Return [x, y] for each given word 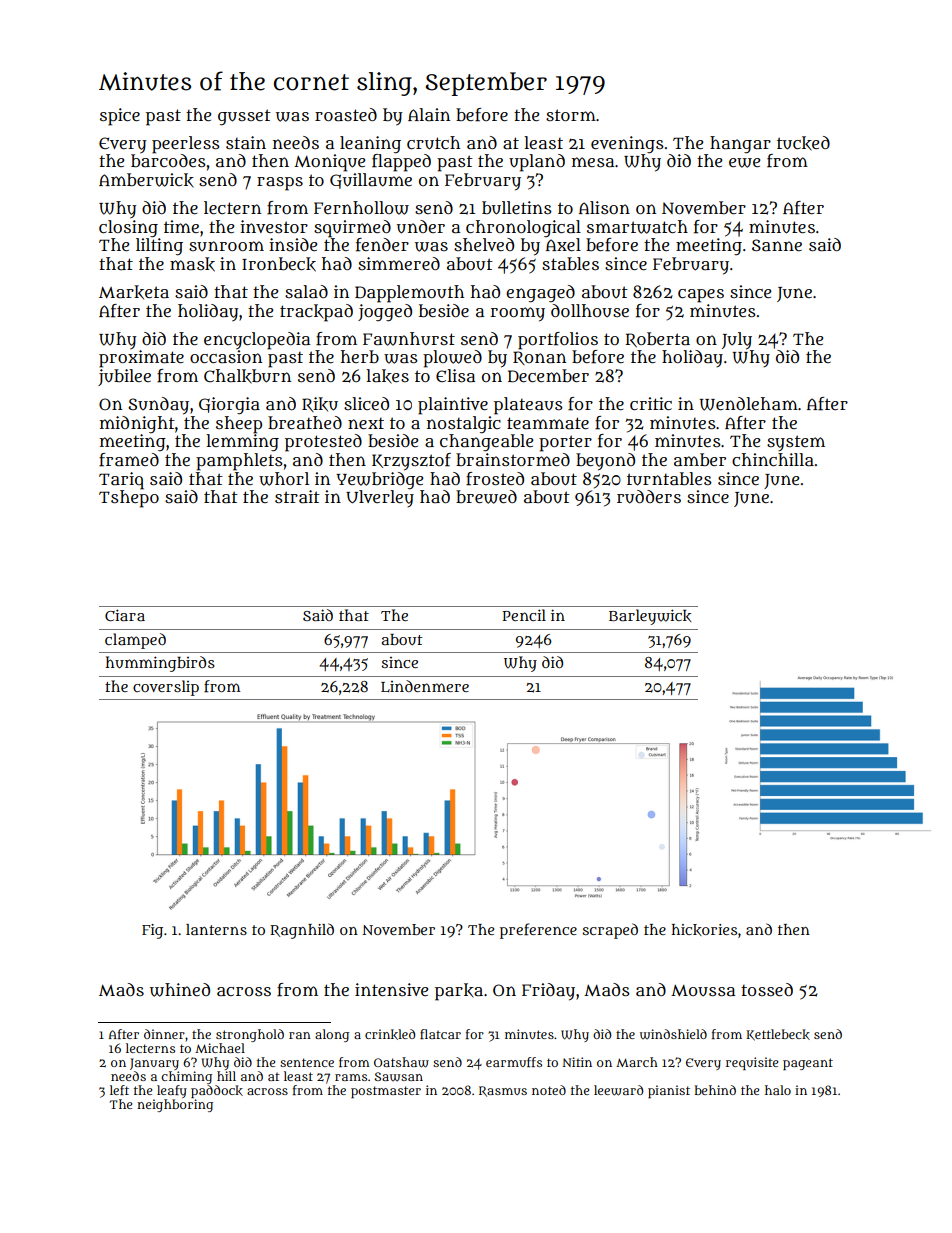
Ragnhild [302, 931]
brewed [486, 497]
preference [538, 931]
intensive [391, 989]
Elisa [455, 375]
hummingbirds [160, 664]
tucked [803, 143]
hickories [704, 930]
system [796, 443]
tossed [767, 989]
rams [351, 1077]
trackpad [316, 313]
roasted [346, 114]
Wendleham [749, 404]
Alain [429, 115]
